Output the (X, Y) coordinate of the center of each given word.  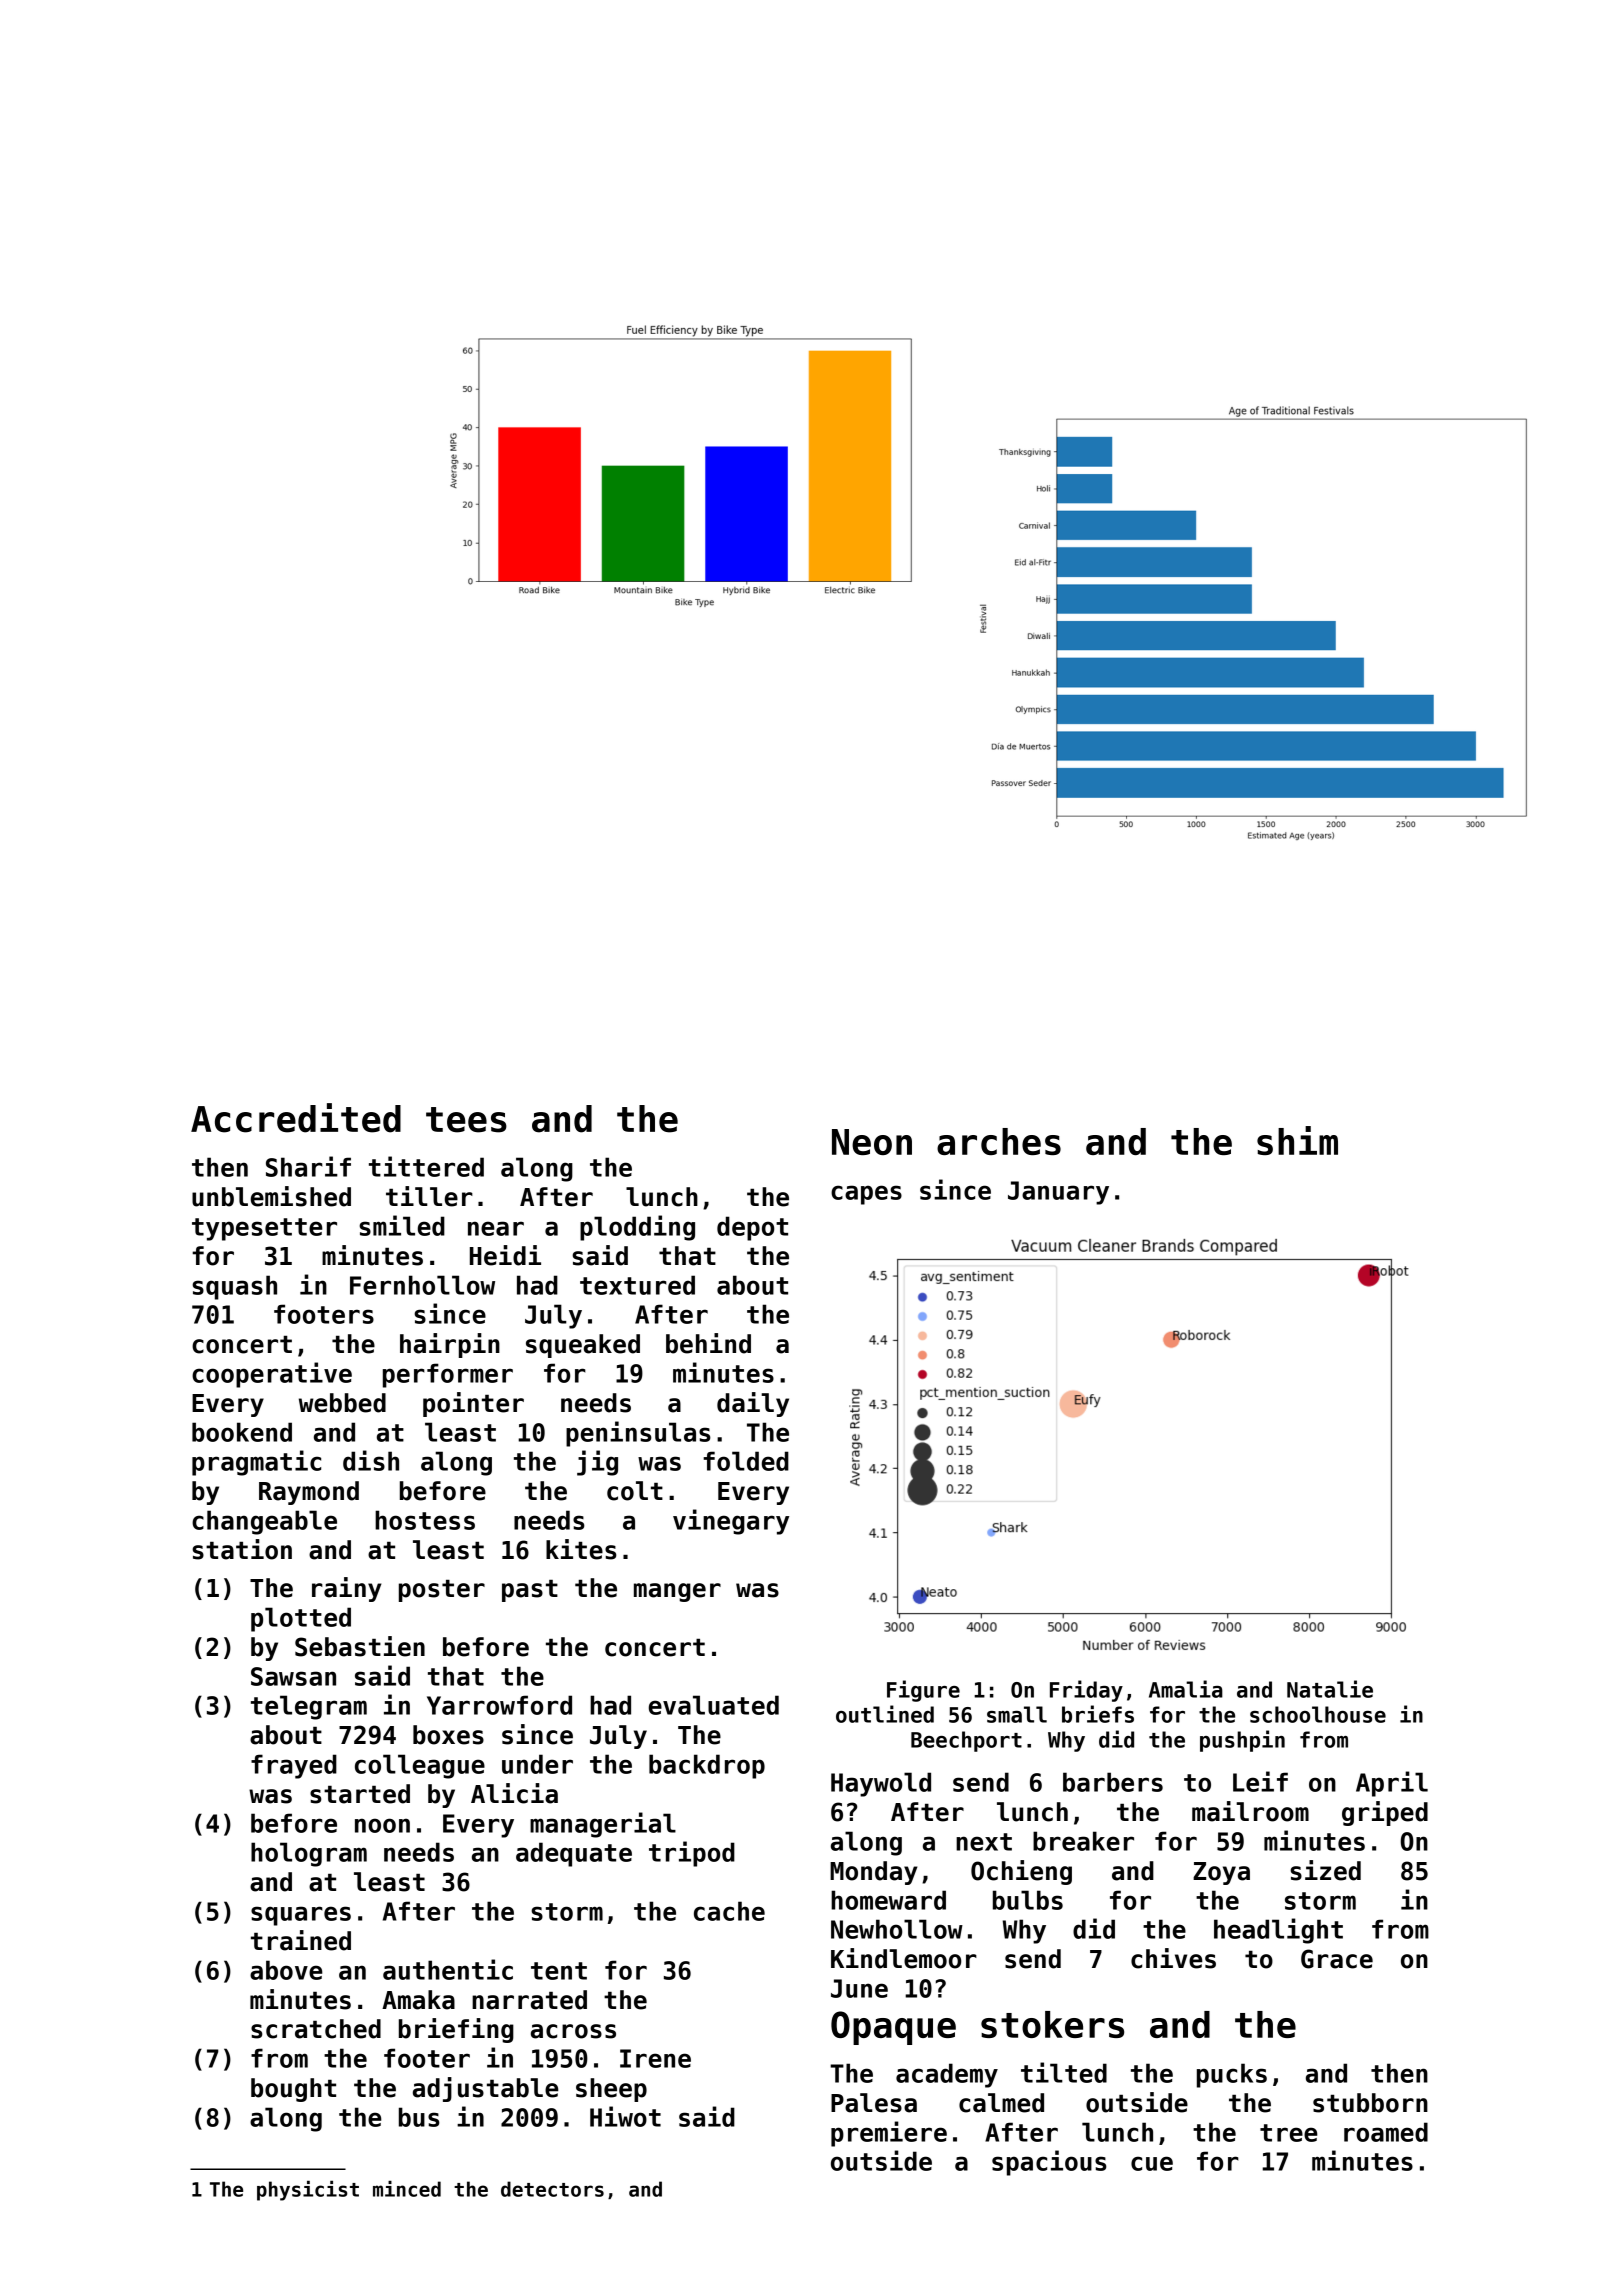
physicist (308, 2191)
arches (999, 1141)
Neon (872, 1142)
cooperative (272, 1375)
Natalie (1330, 1689)
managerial (603, 1825)
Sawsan (293, 1676)
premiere (889, 2134)
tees (466, 1120)
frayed (294, 1766)
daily (753, 1404)
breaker (1083, 1841)
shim (1297, 1140)
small (1017, 1714)
